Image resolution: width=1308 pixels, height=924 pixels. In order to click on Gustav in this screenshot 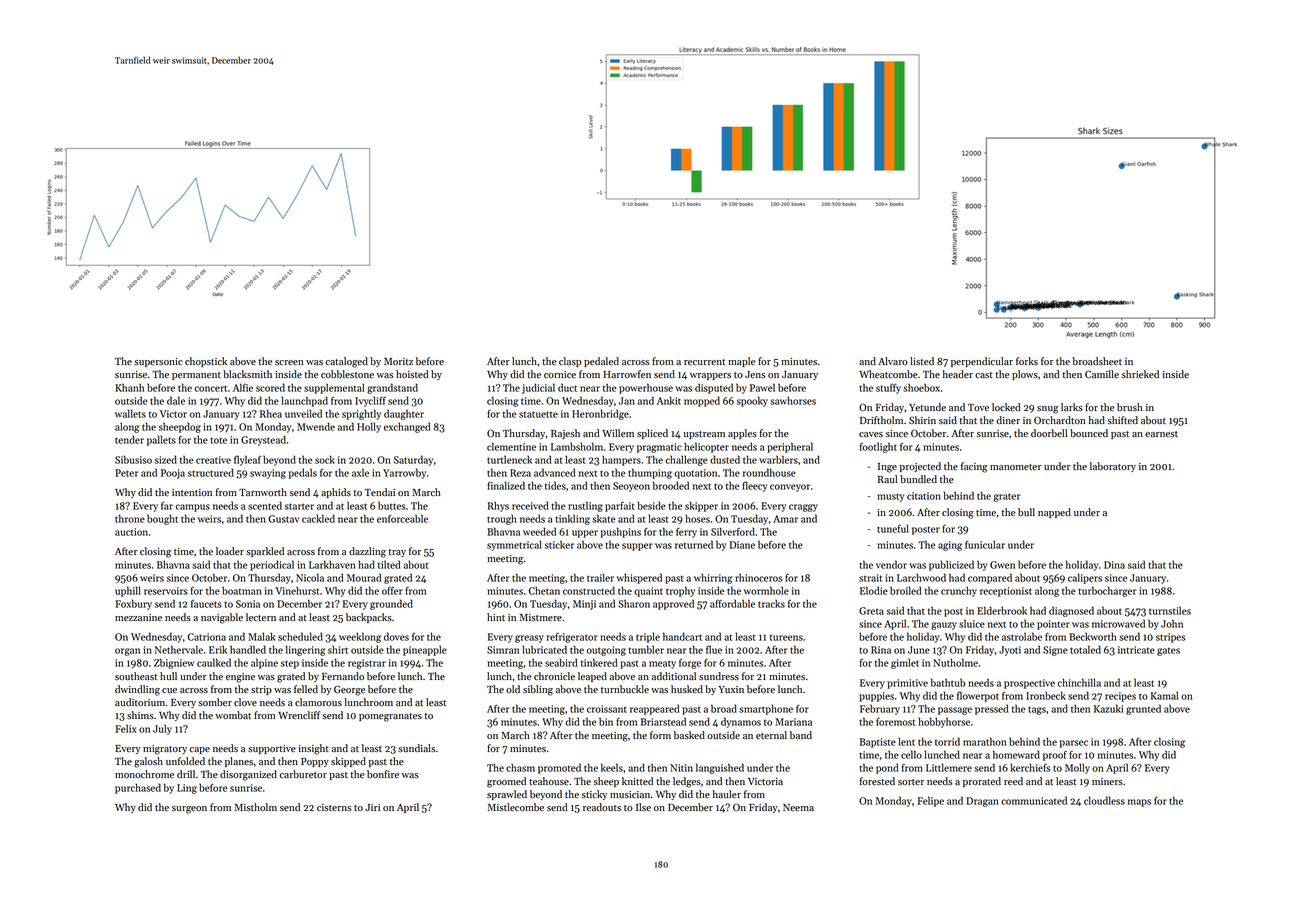, I will do `click(284, 519)`.
